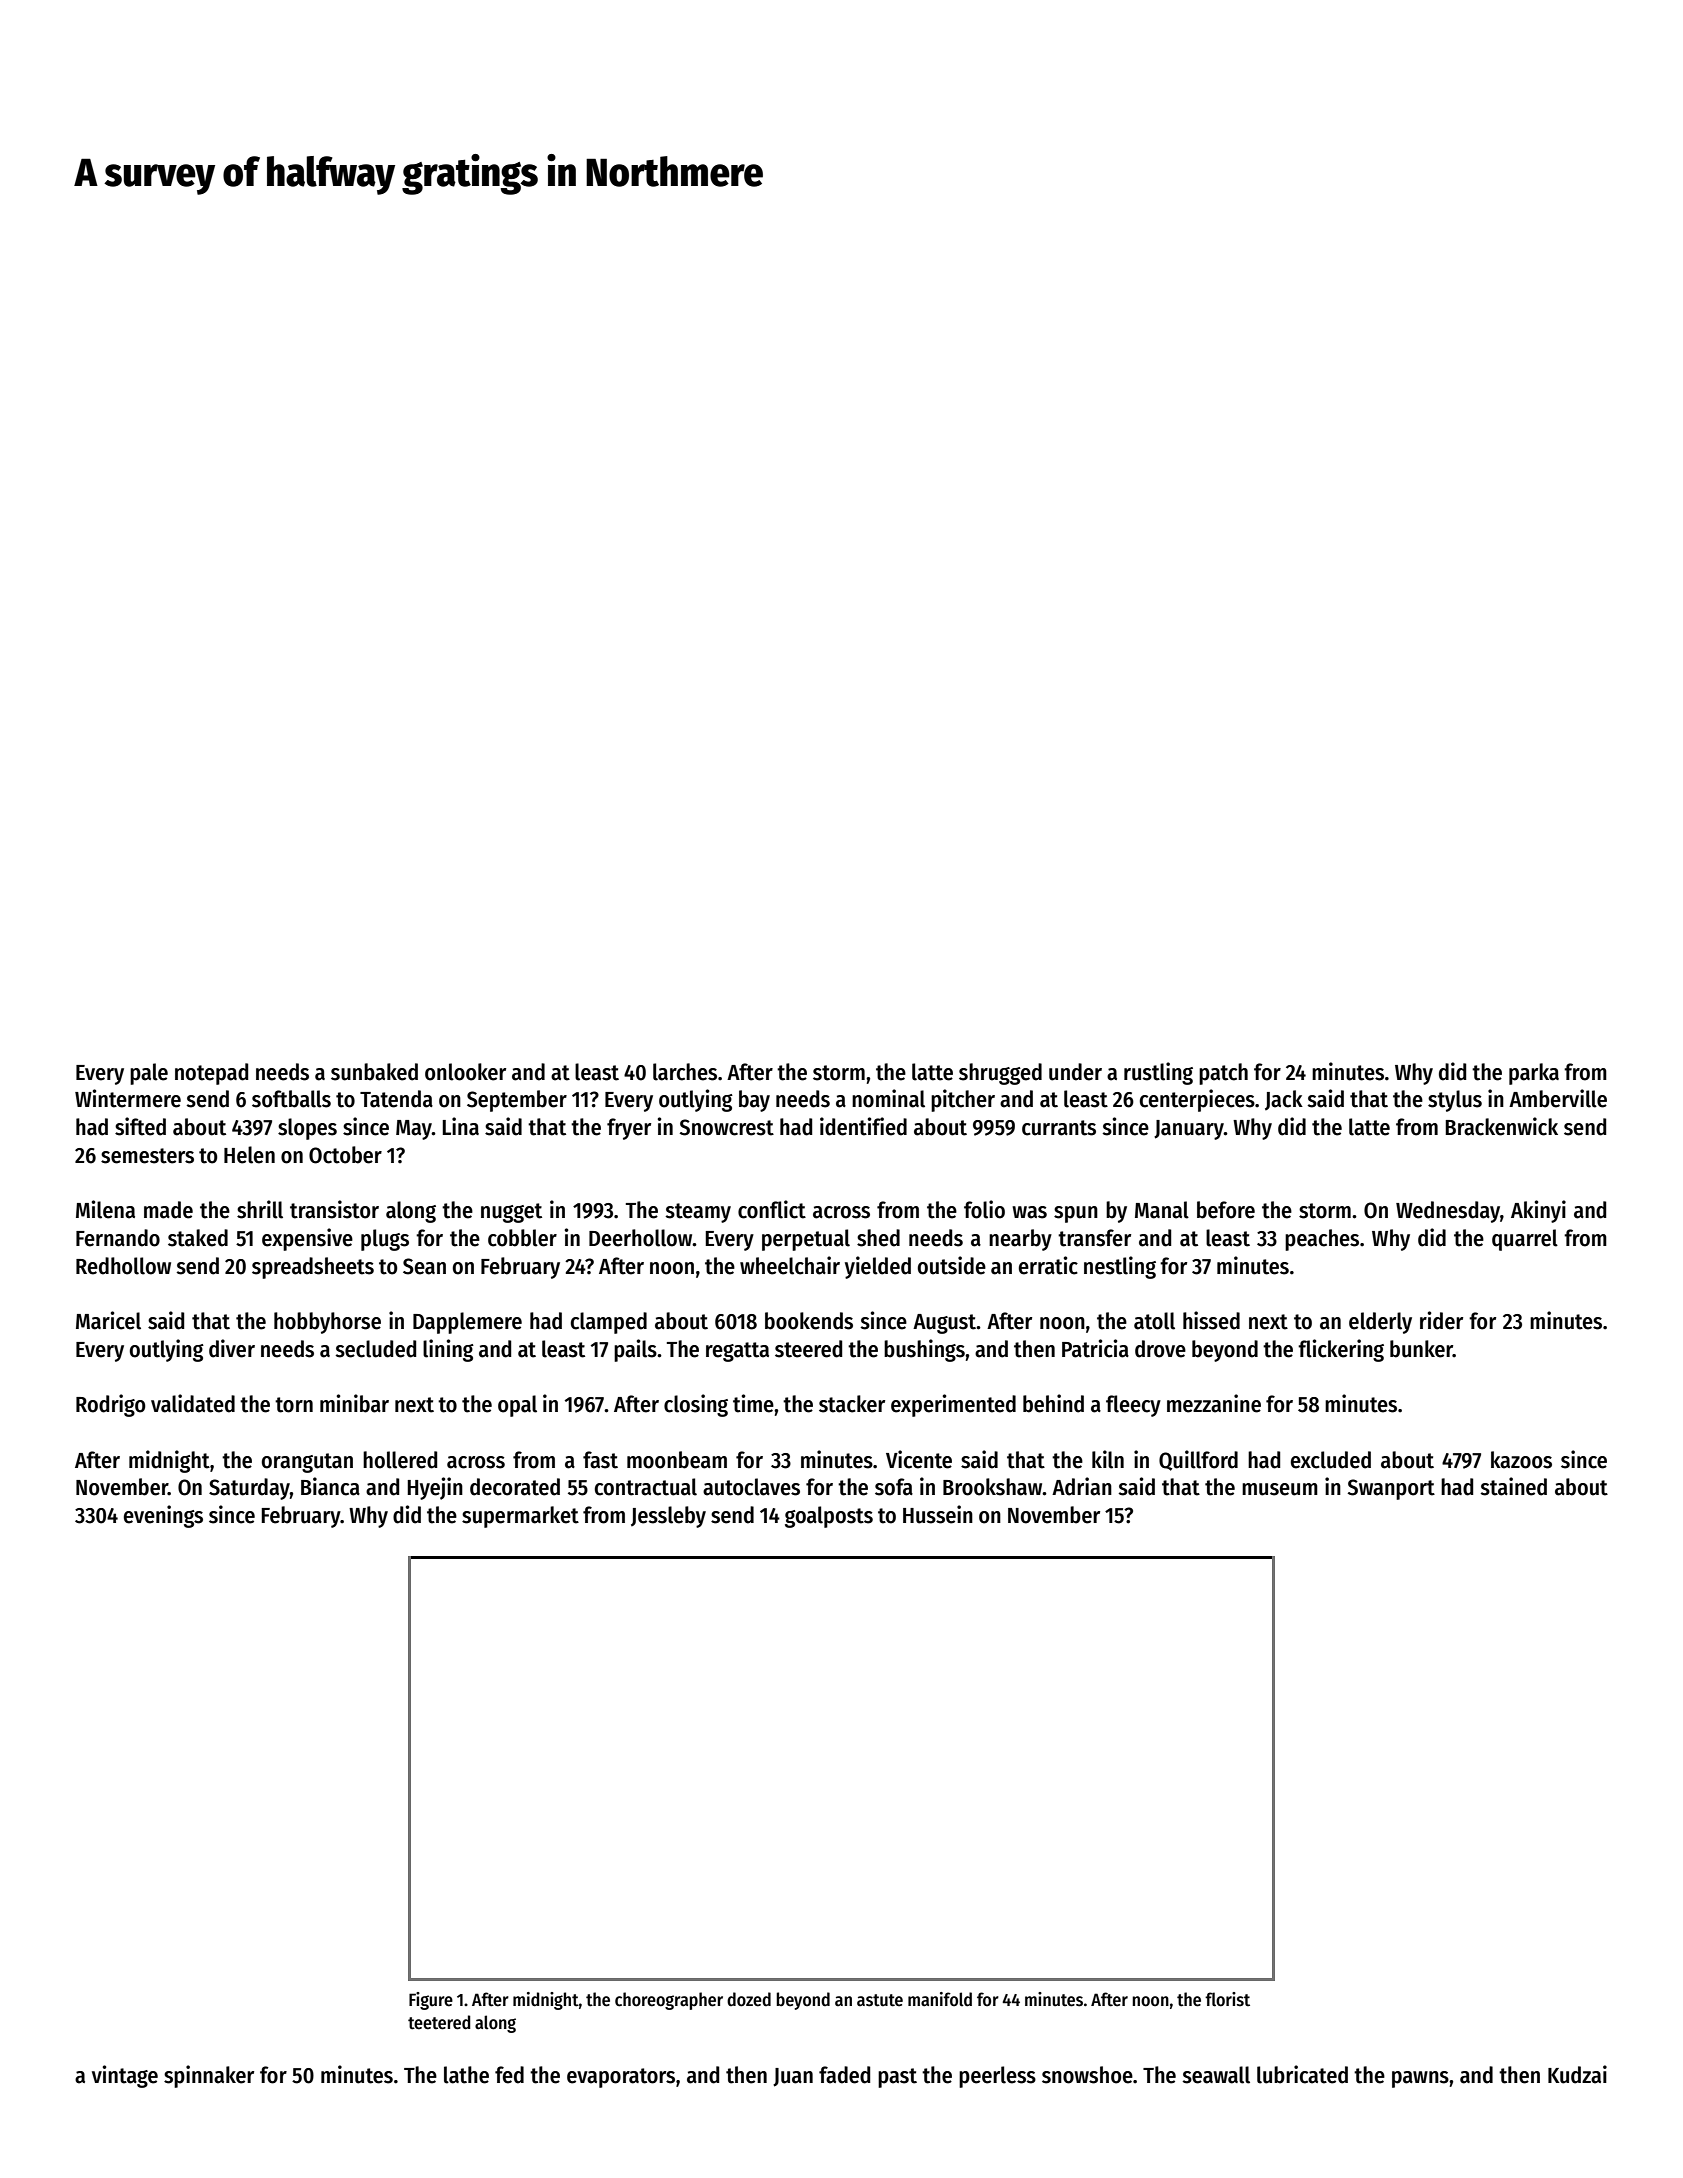 This screenshot has height=2178, width=1683. What do you see at coordinates (1513, 1486) in the screenshot?
I see `stained` at bounding box center [1513, 1486].
